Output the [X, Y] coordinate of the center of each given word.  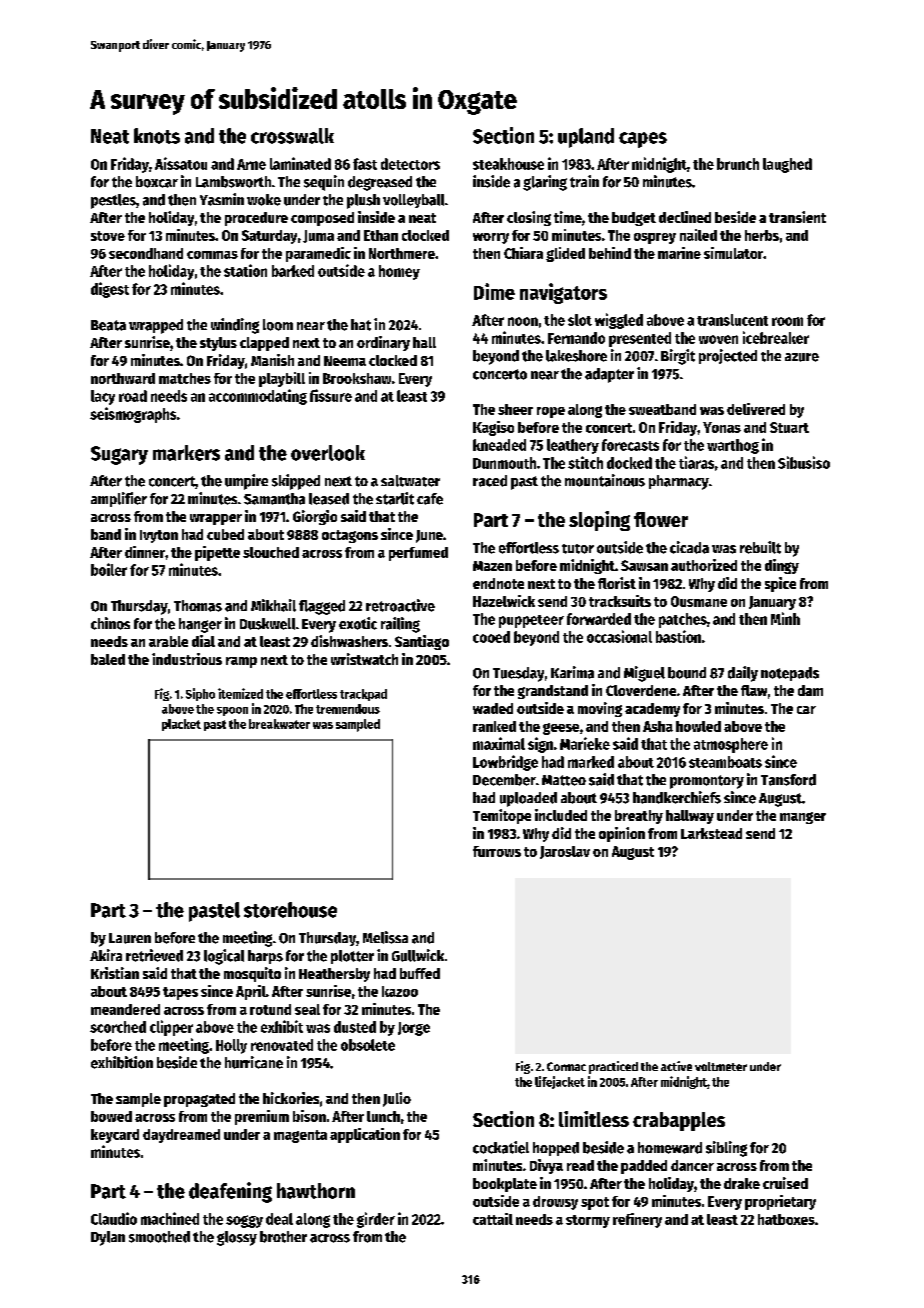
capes [643, 140]
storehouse [290, 910]
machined [170, 1218]
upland [586, 138]
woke [264, 200]
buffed [420, 973]
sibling [726, 1149]
